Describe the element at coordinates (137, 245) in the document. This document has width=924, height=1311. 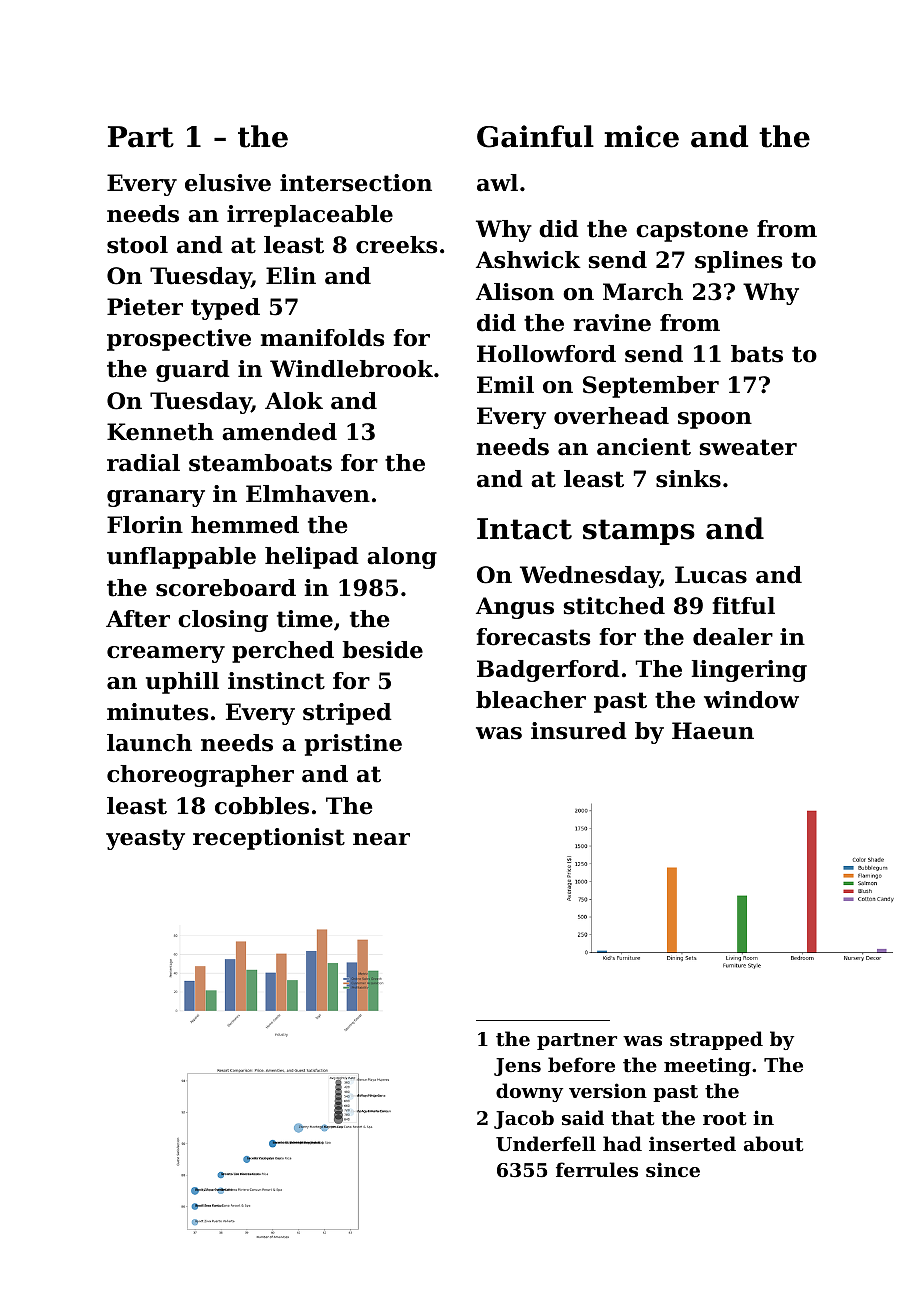
I see `stool` at that location.
